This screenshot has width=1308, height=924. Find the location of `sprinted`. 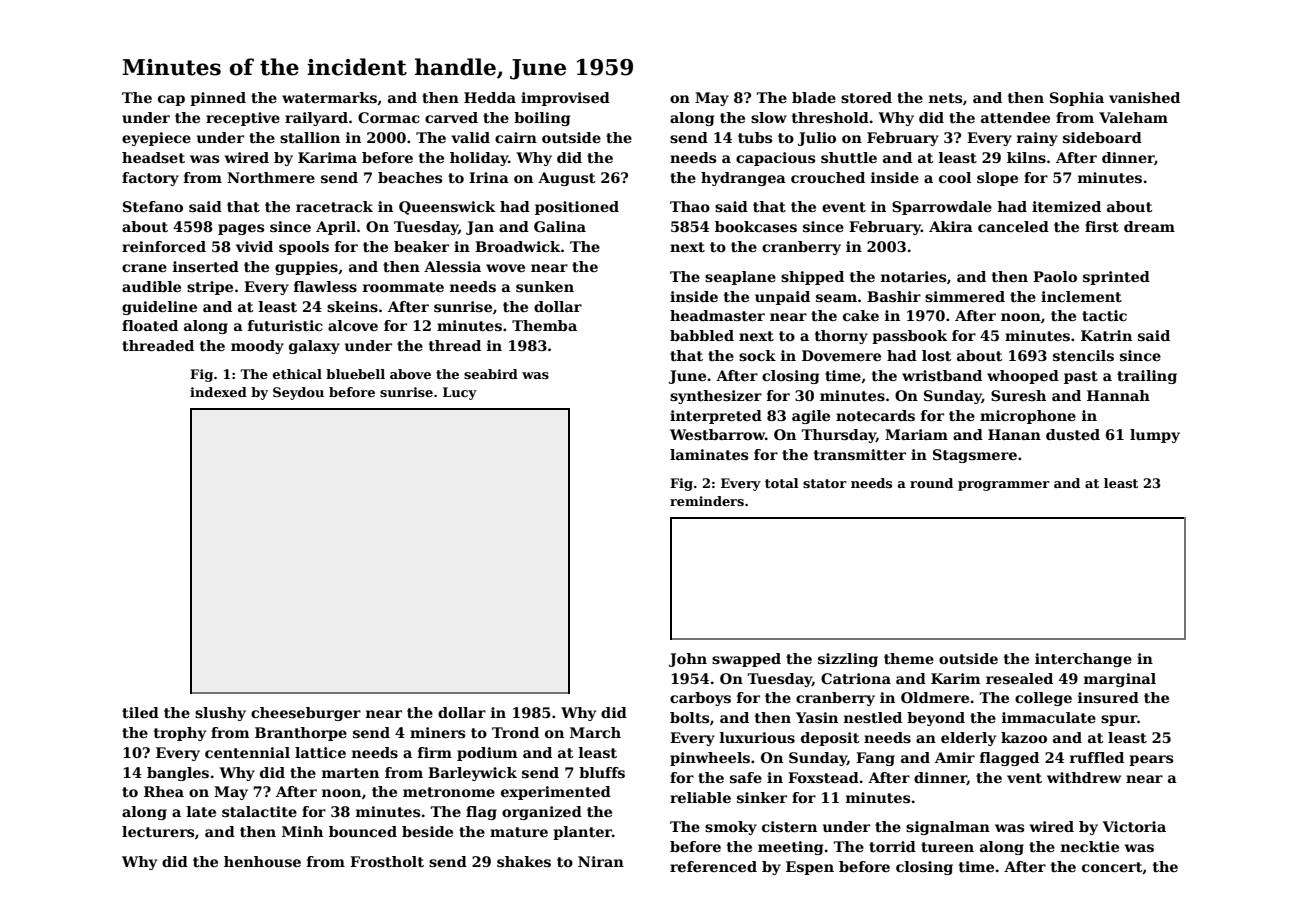

sprinted is located at coordinates (1116, 278).
